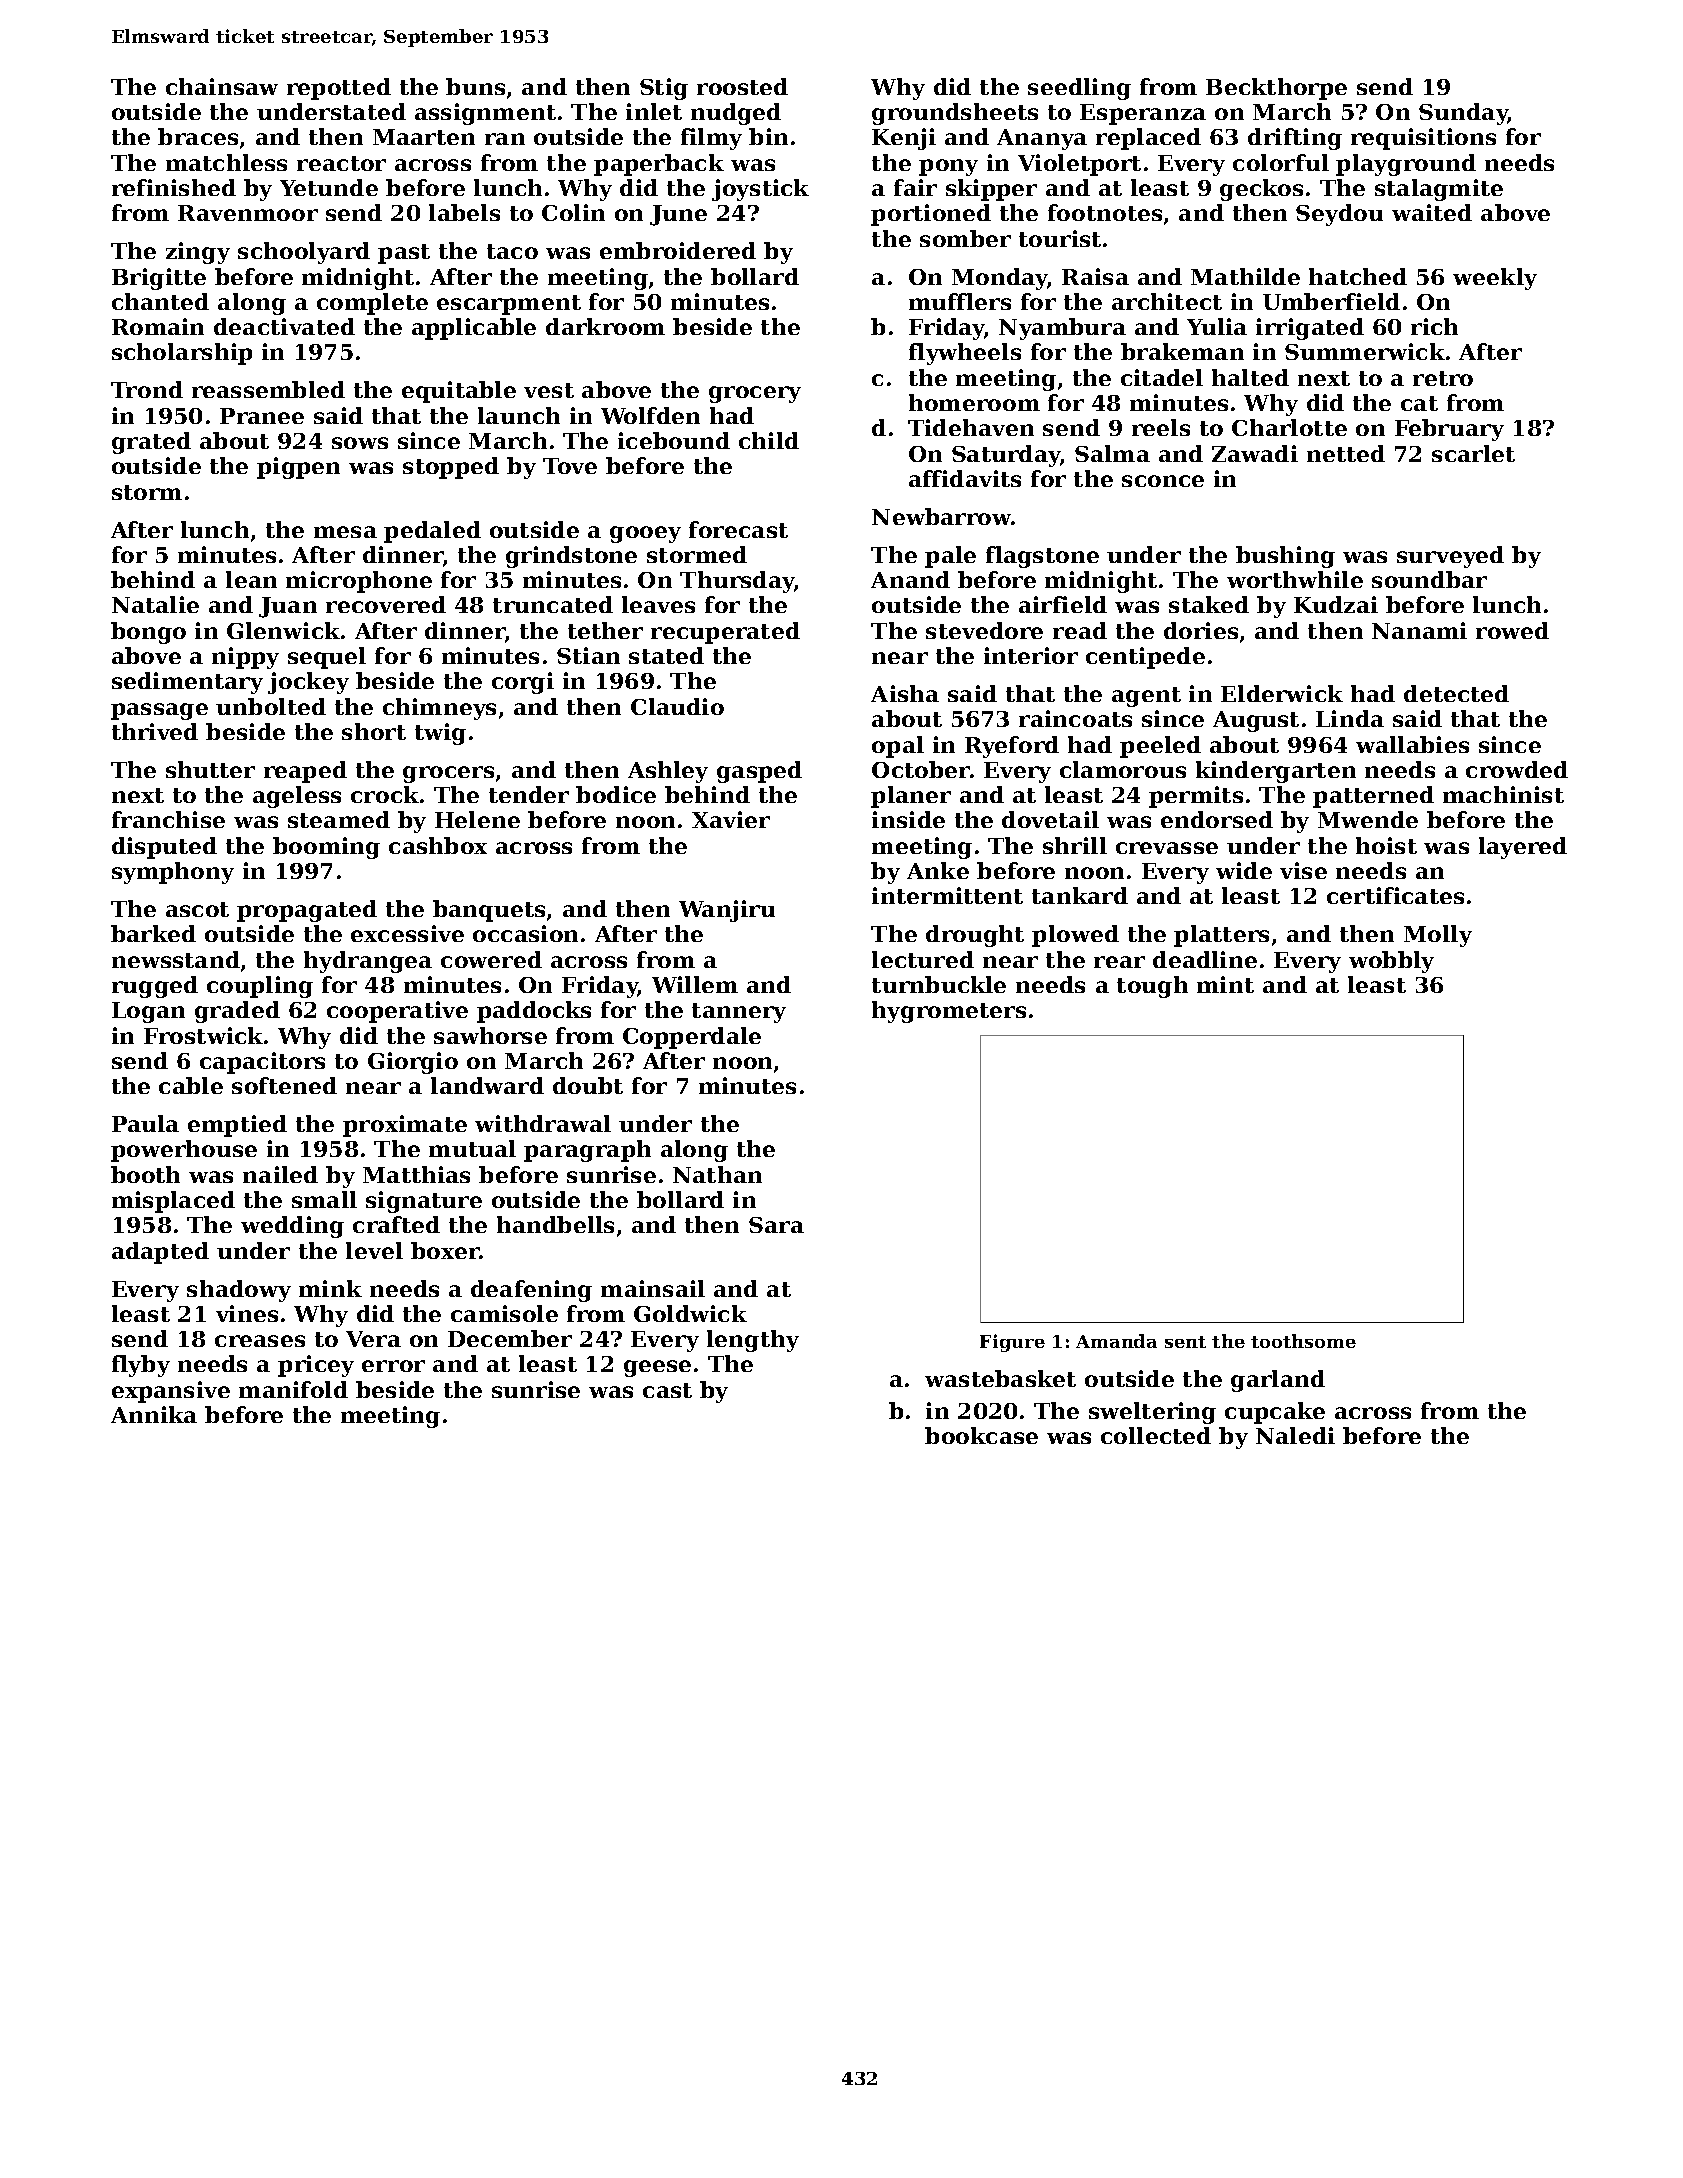 This image has height=2178, width=1683. What do you see at coordinates (341, 163) in the image?
I see `reactor` at bounding box center [341, 163].
